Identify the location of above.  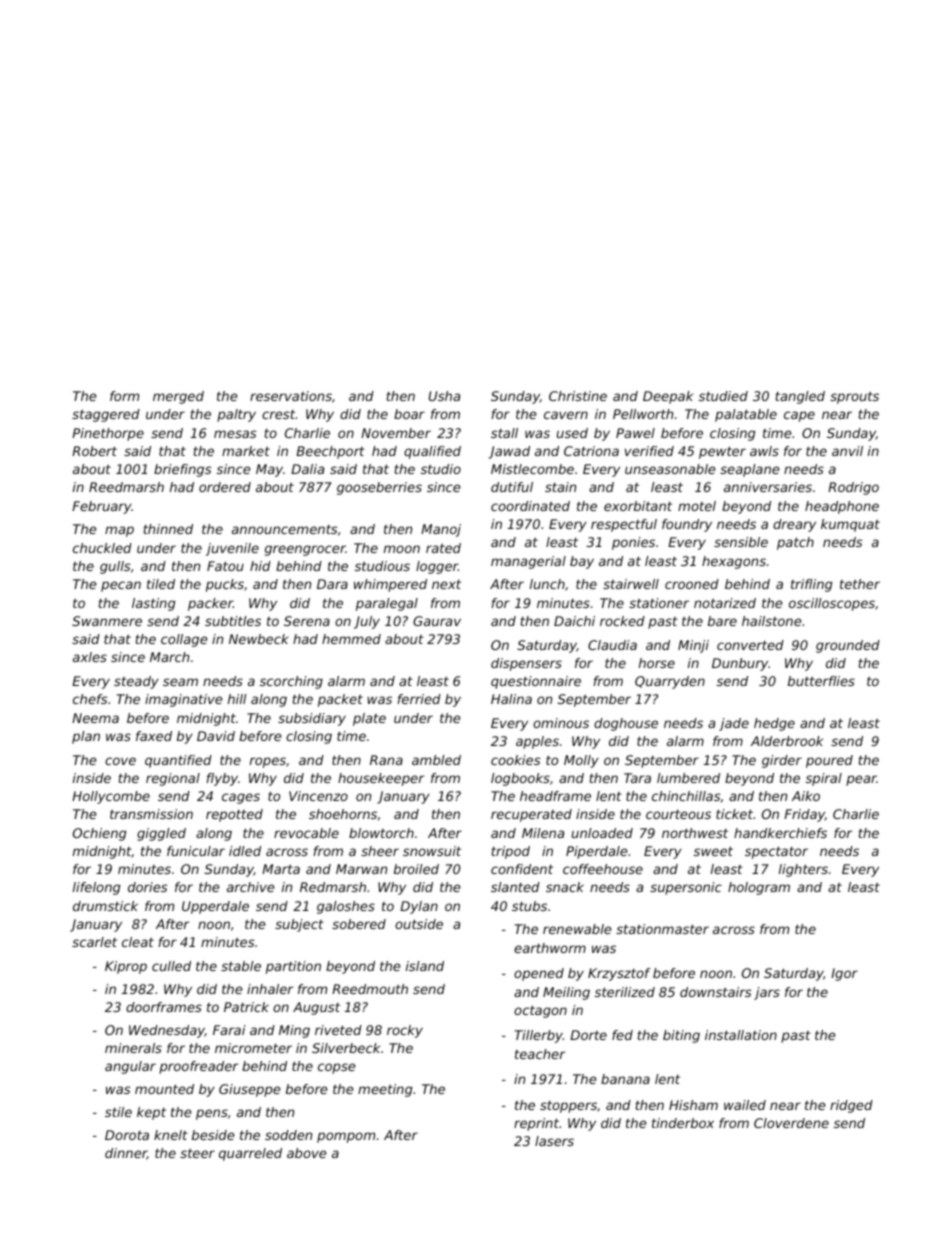
(307, 1153).
